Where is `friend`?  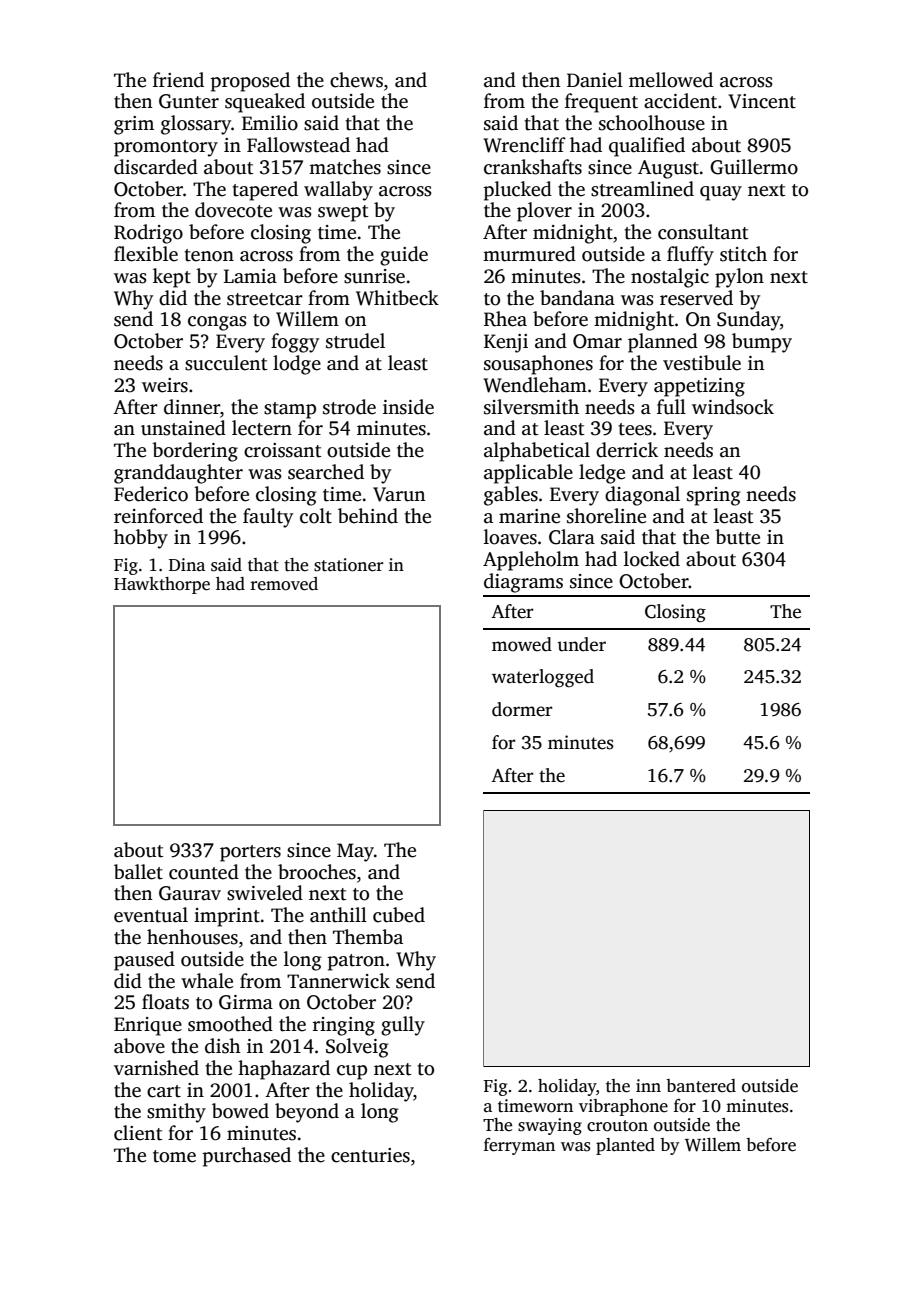
friend is located at coordinates (178, 80).
